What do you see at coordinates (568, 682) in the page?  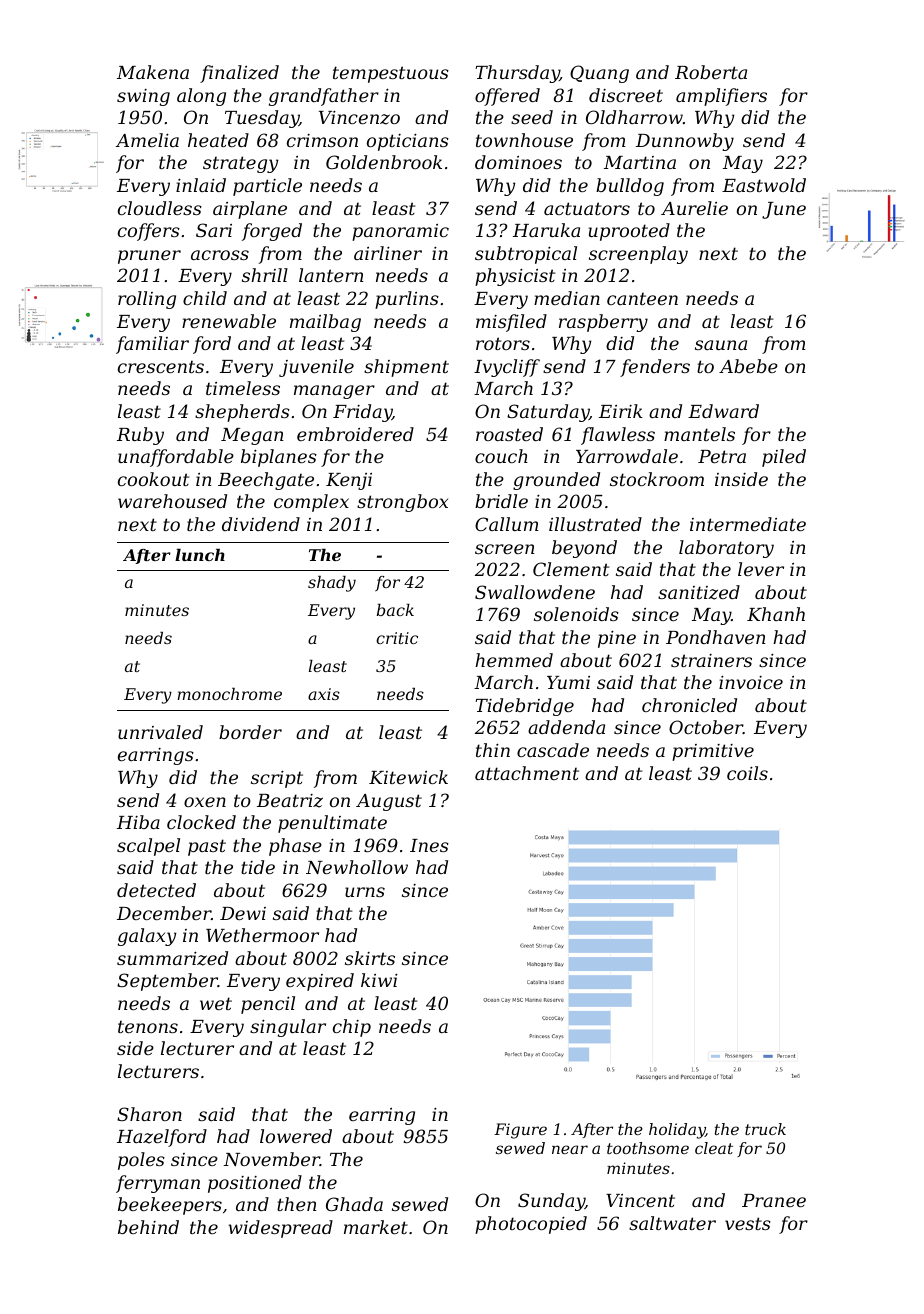 I see `Yumi` at bounding box center [568, 682].
